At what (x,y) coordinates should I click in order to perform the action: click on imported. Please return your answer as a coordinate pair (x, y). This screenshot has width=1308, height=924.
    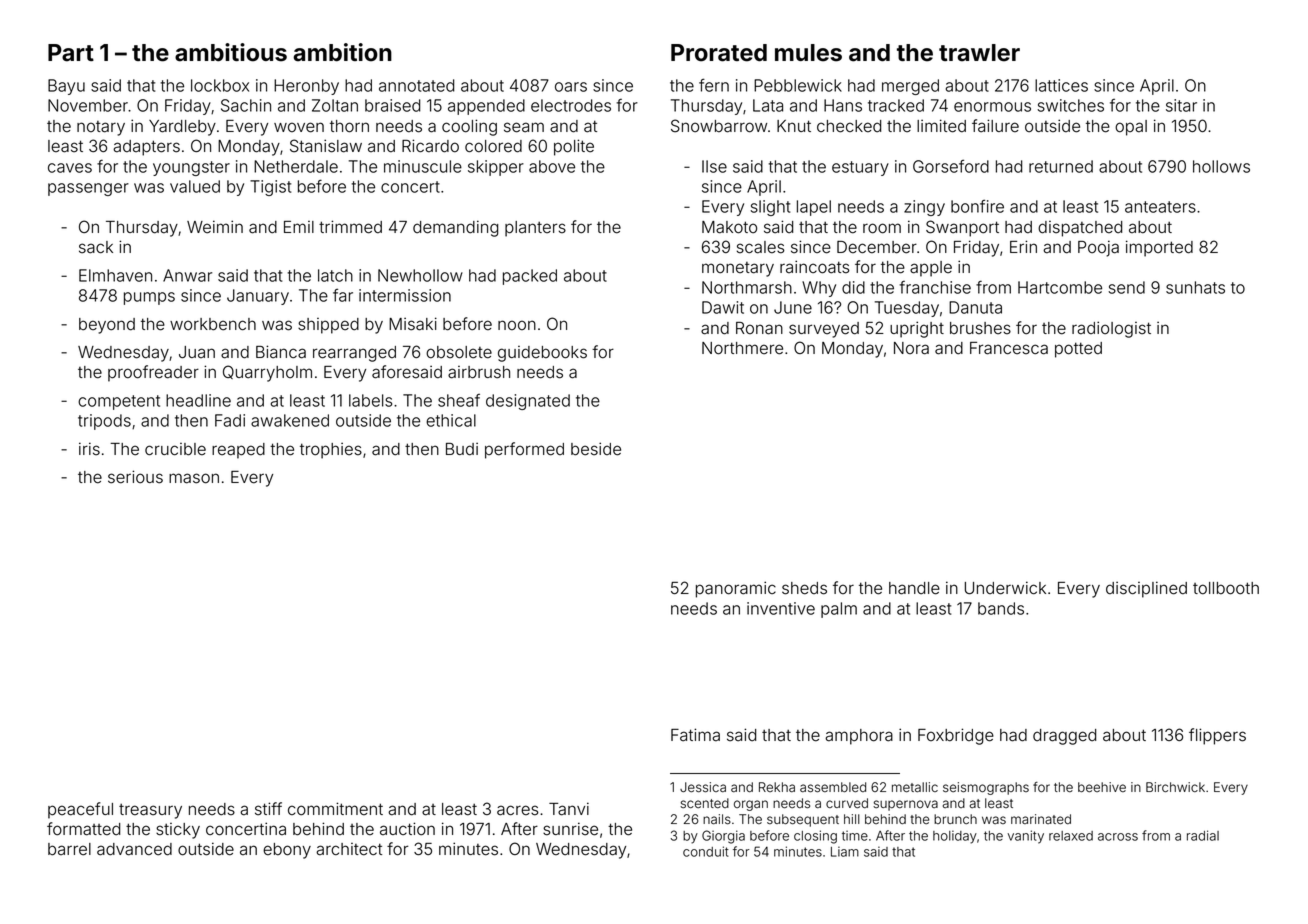
    Looking at the image, I should click on (1159, 248).
